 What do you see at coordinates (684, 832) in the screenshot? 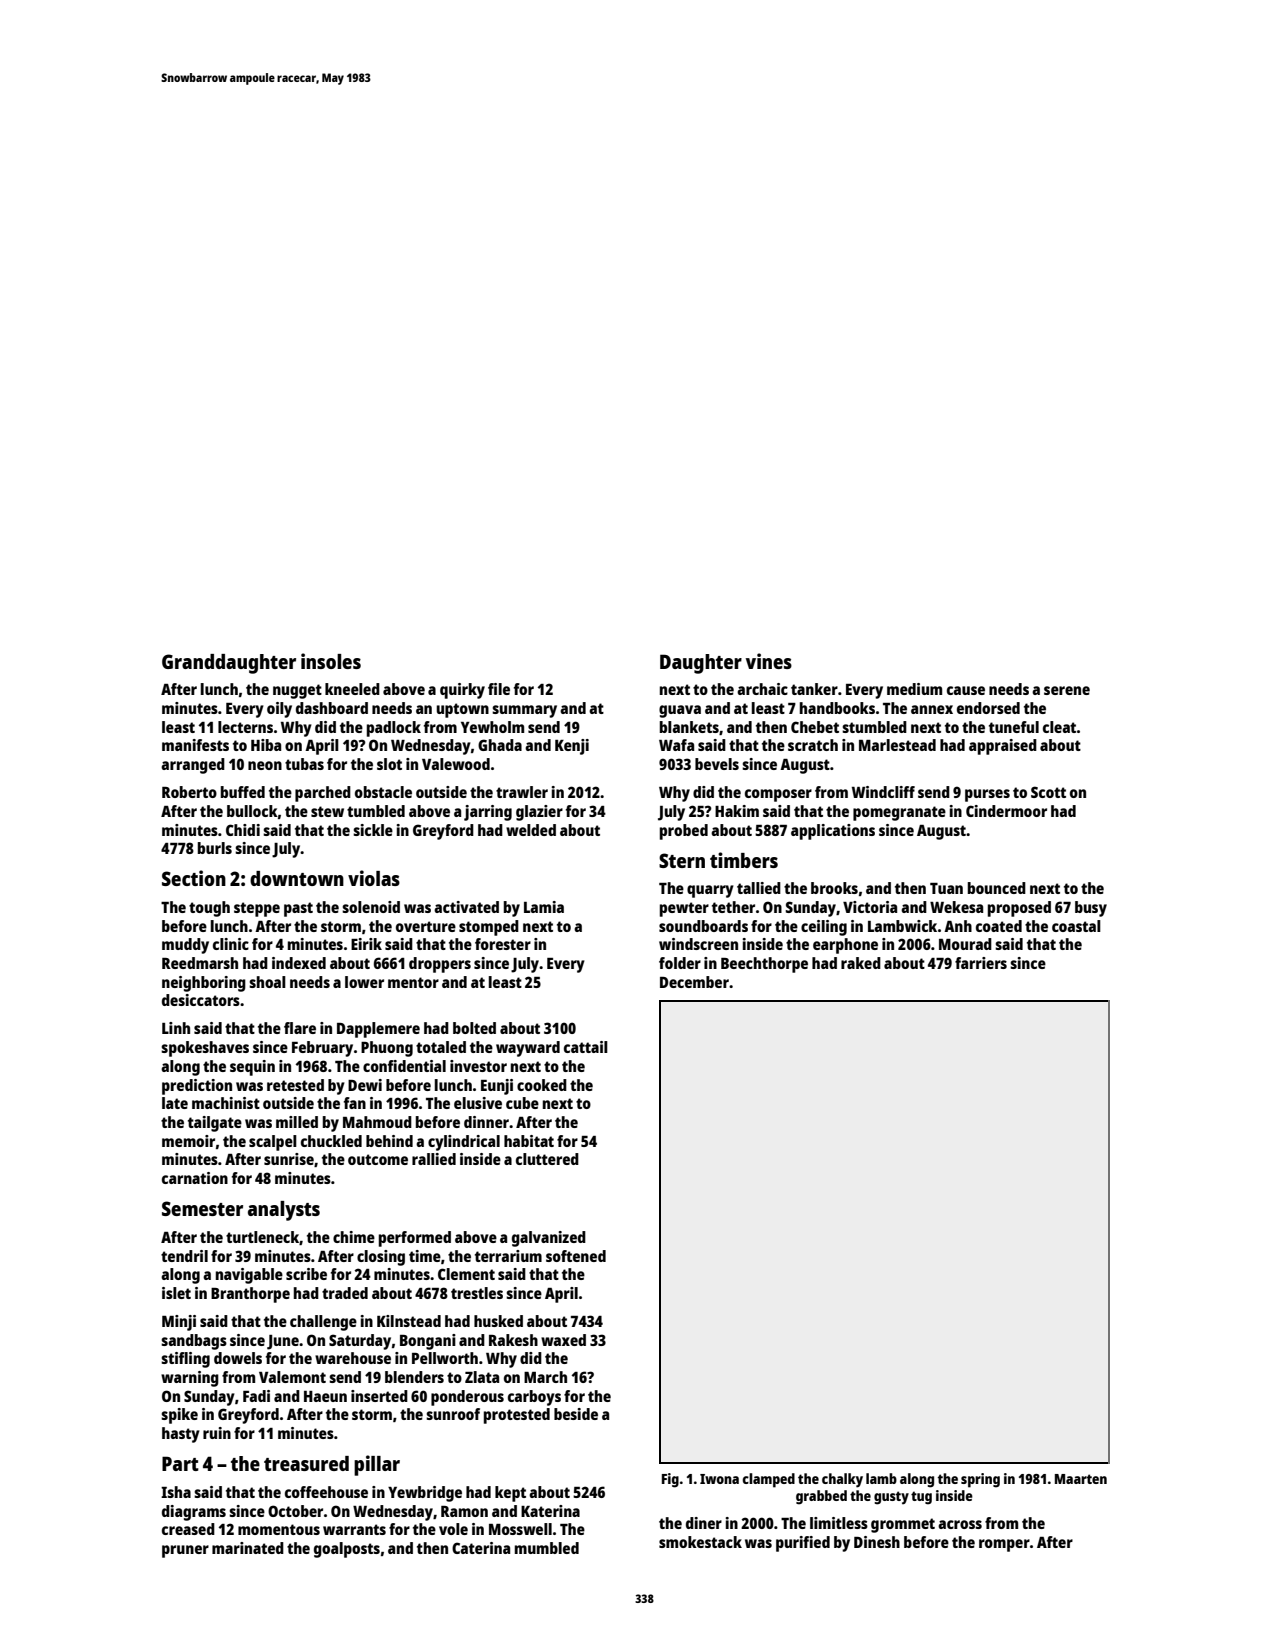
I see `probed` at bounding box center [684, 832].
